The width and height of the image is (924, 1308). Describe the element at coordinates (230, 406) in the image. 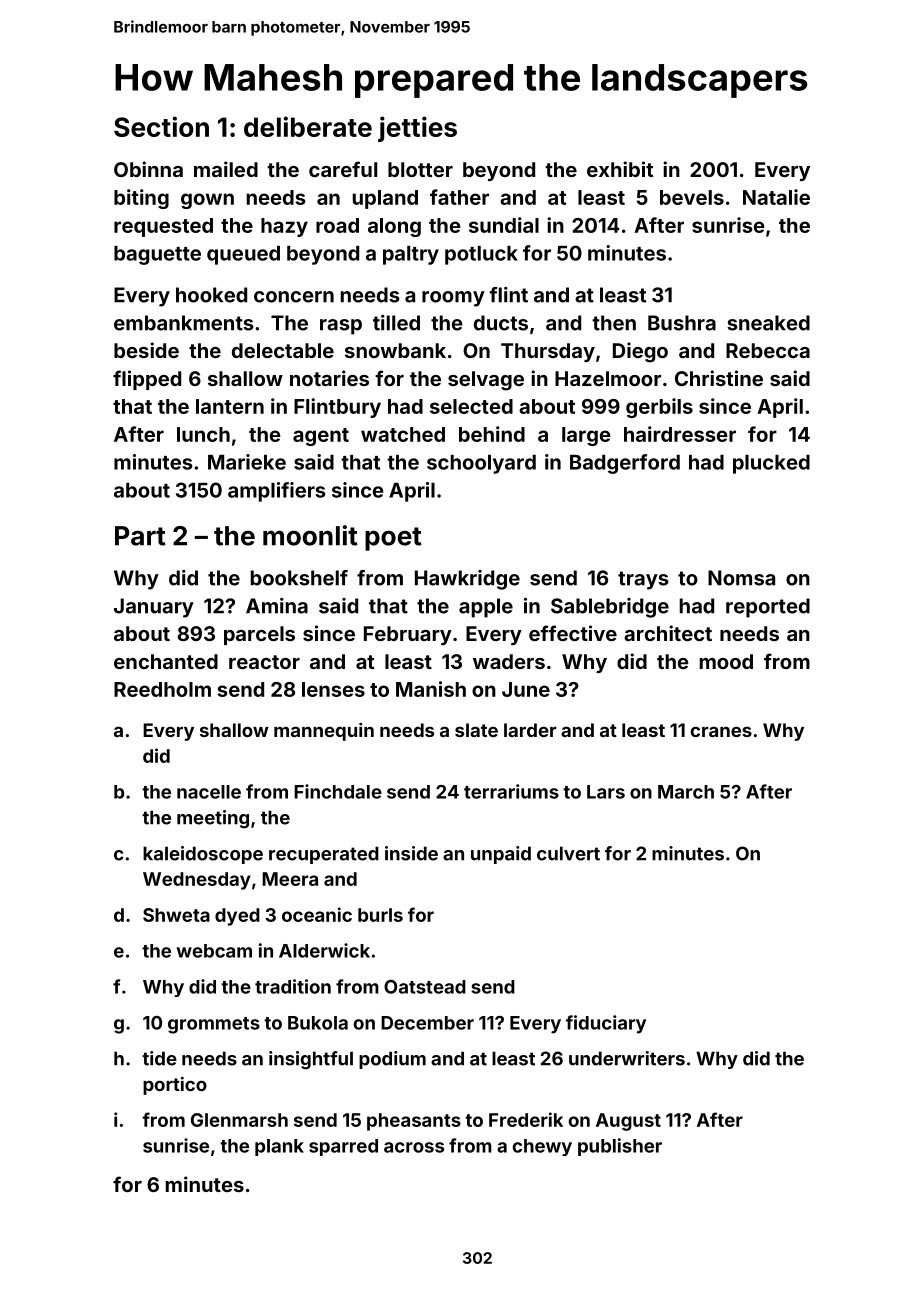

I see `lantern` at that location.
